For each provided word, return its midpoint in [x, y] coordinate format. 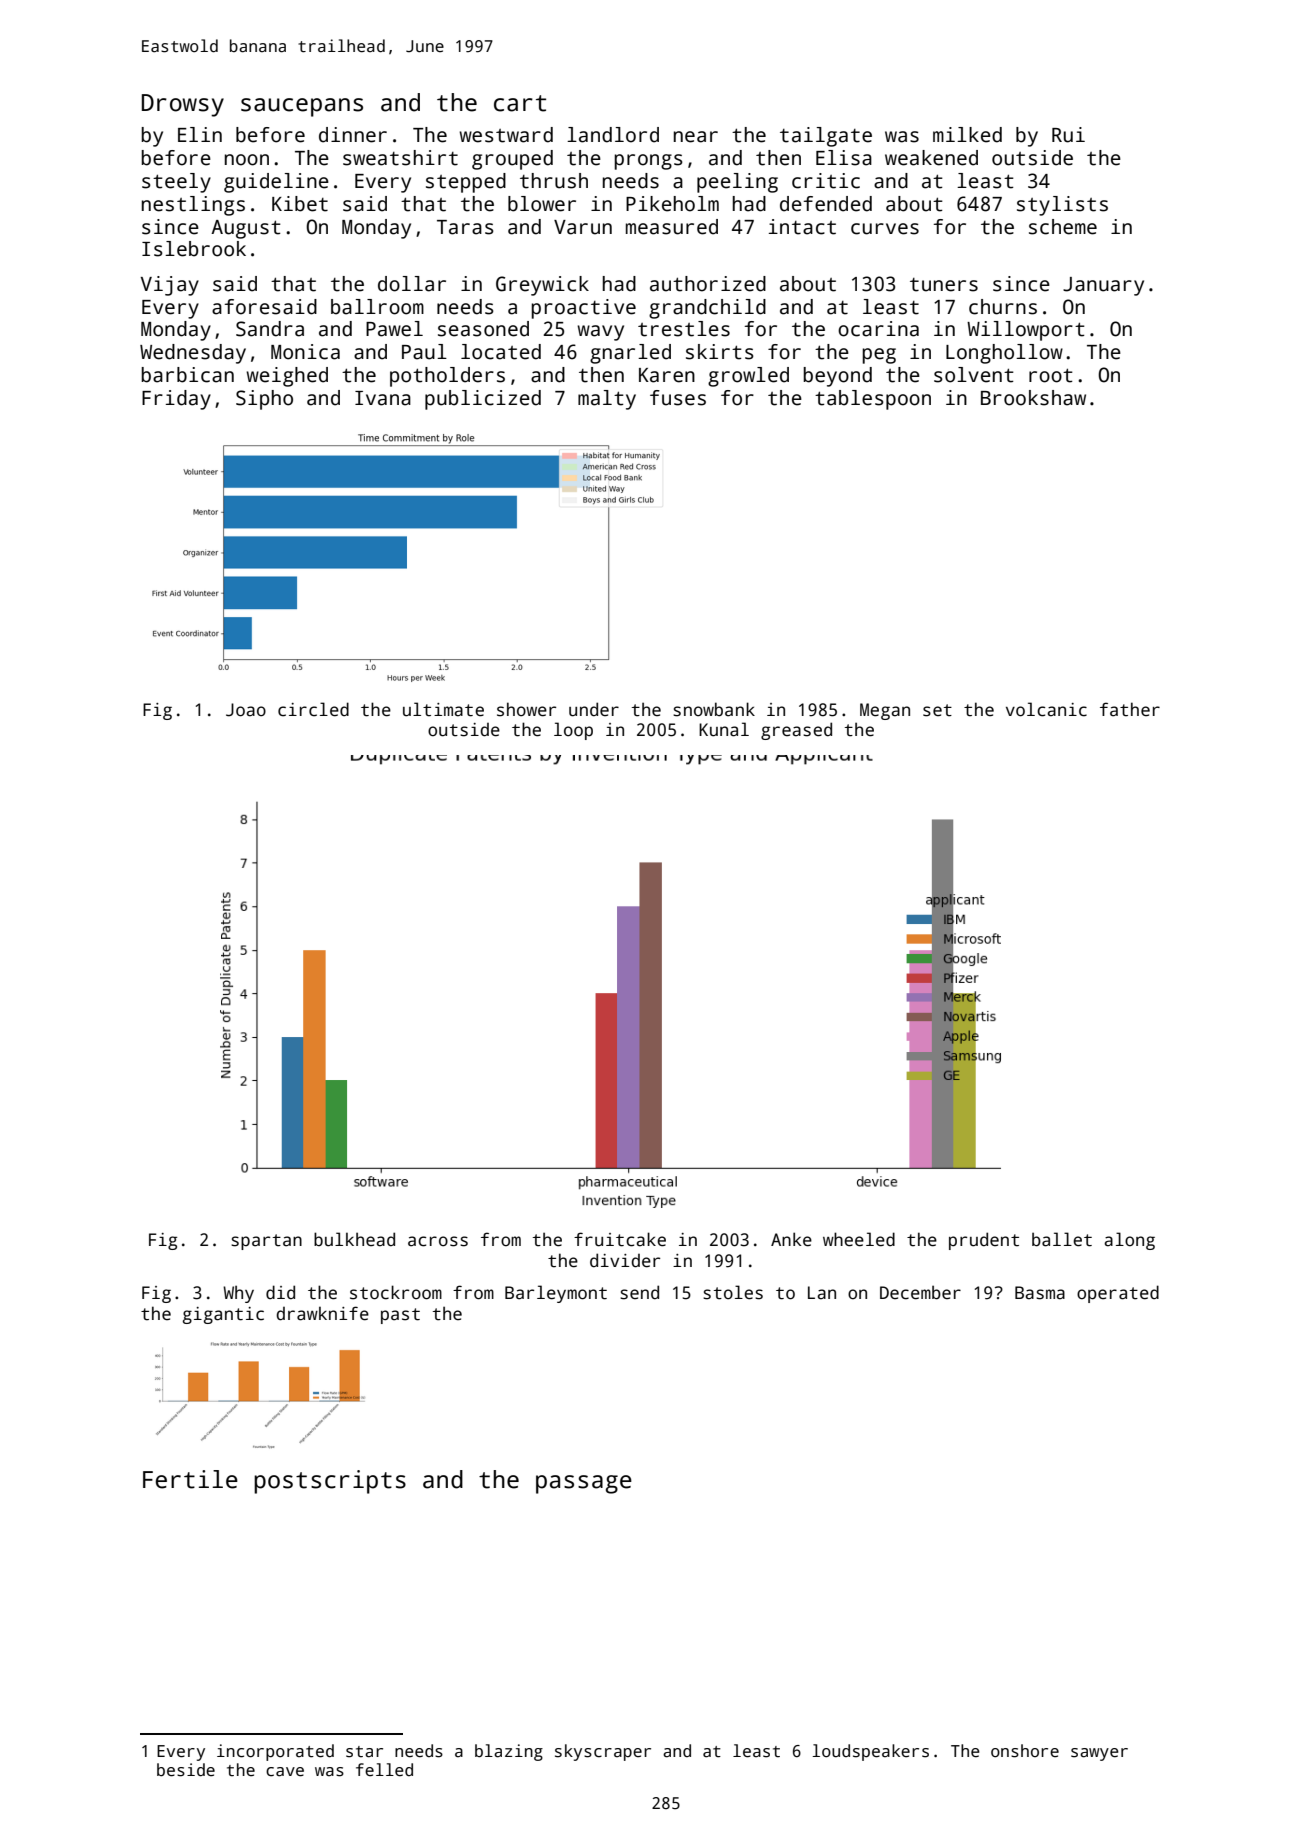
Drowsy [183, 105]
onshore [1025, 1751]
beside [186, 1770]
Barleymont [556, 1294]
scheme [1063, 227]
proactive [583, 309]
